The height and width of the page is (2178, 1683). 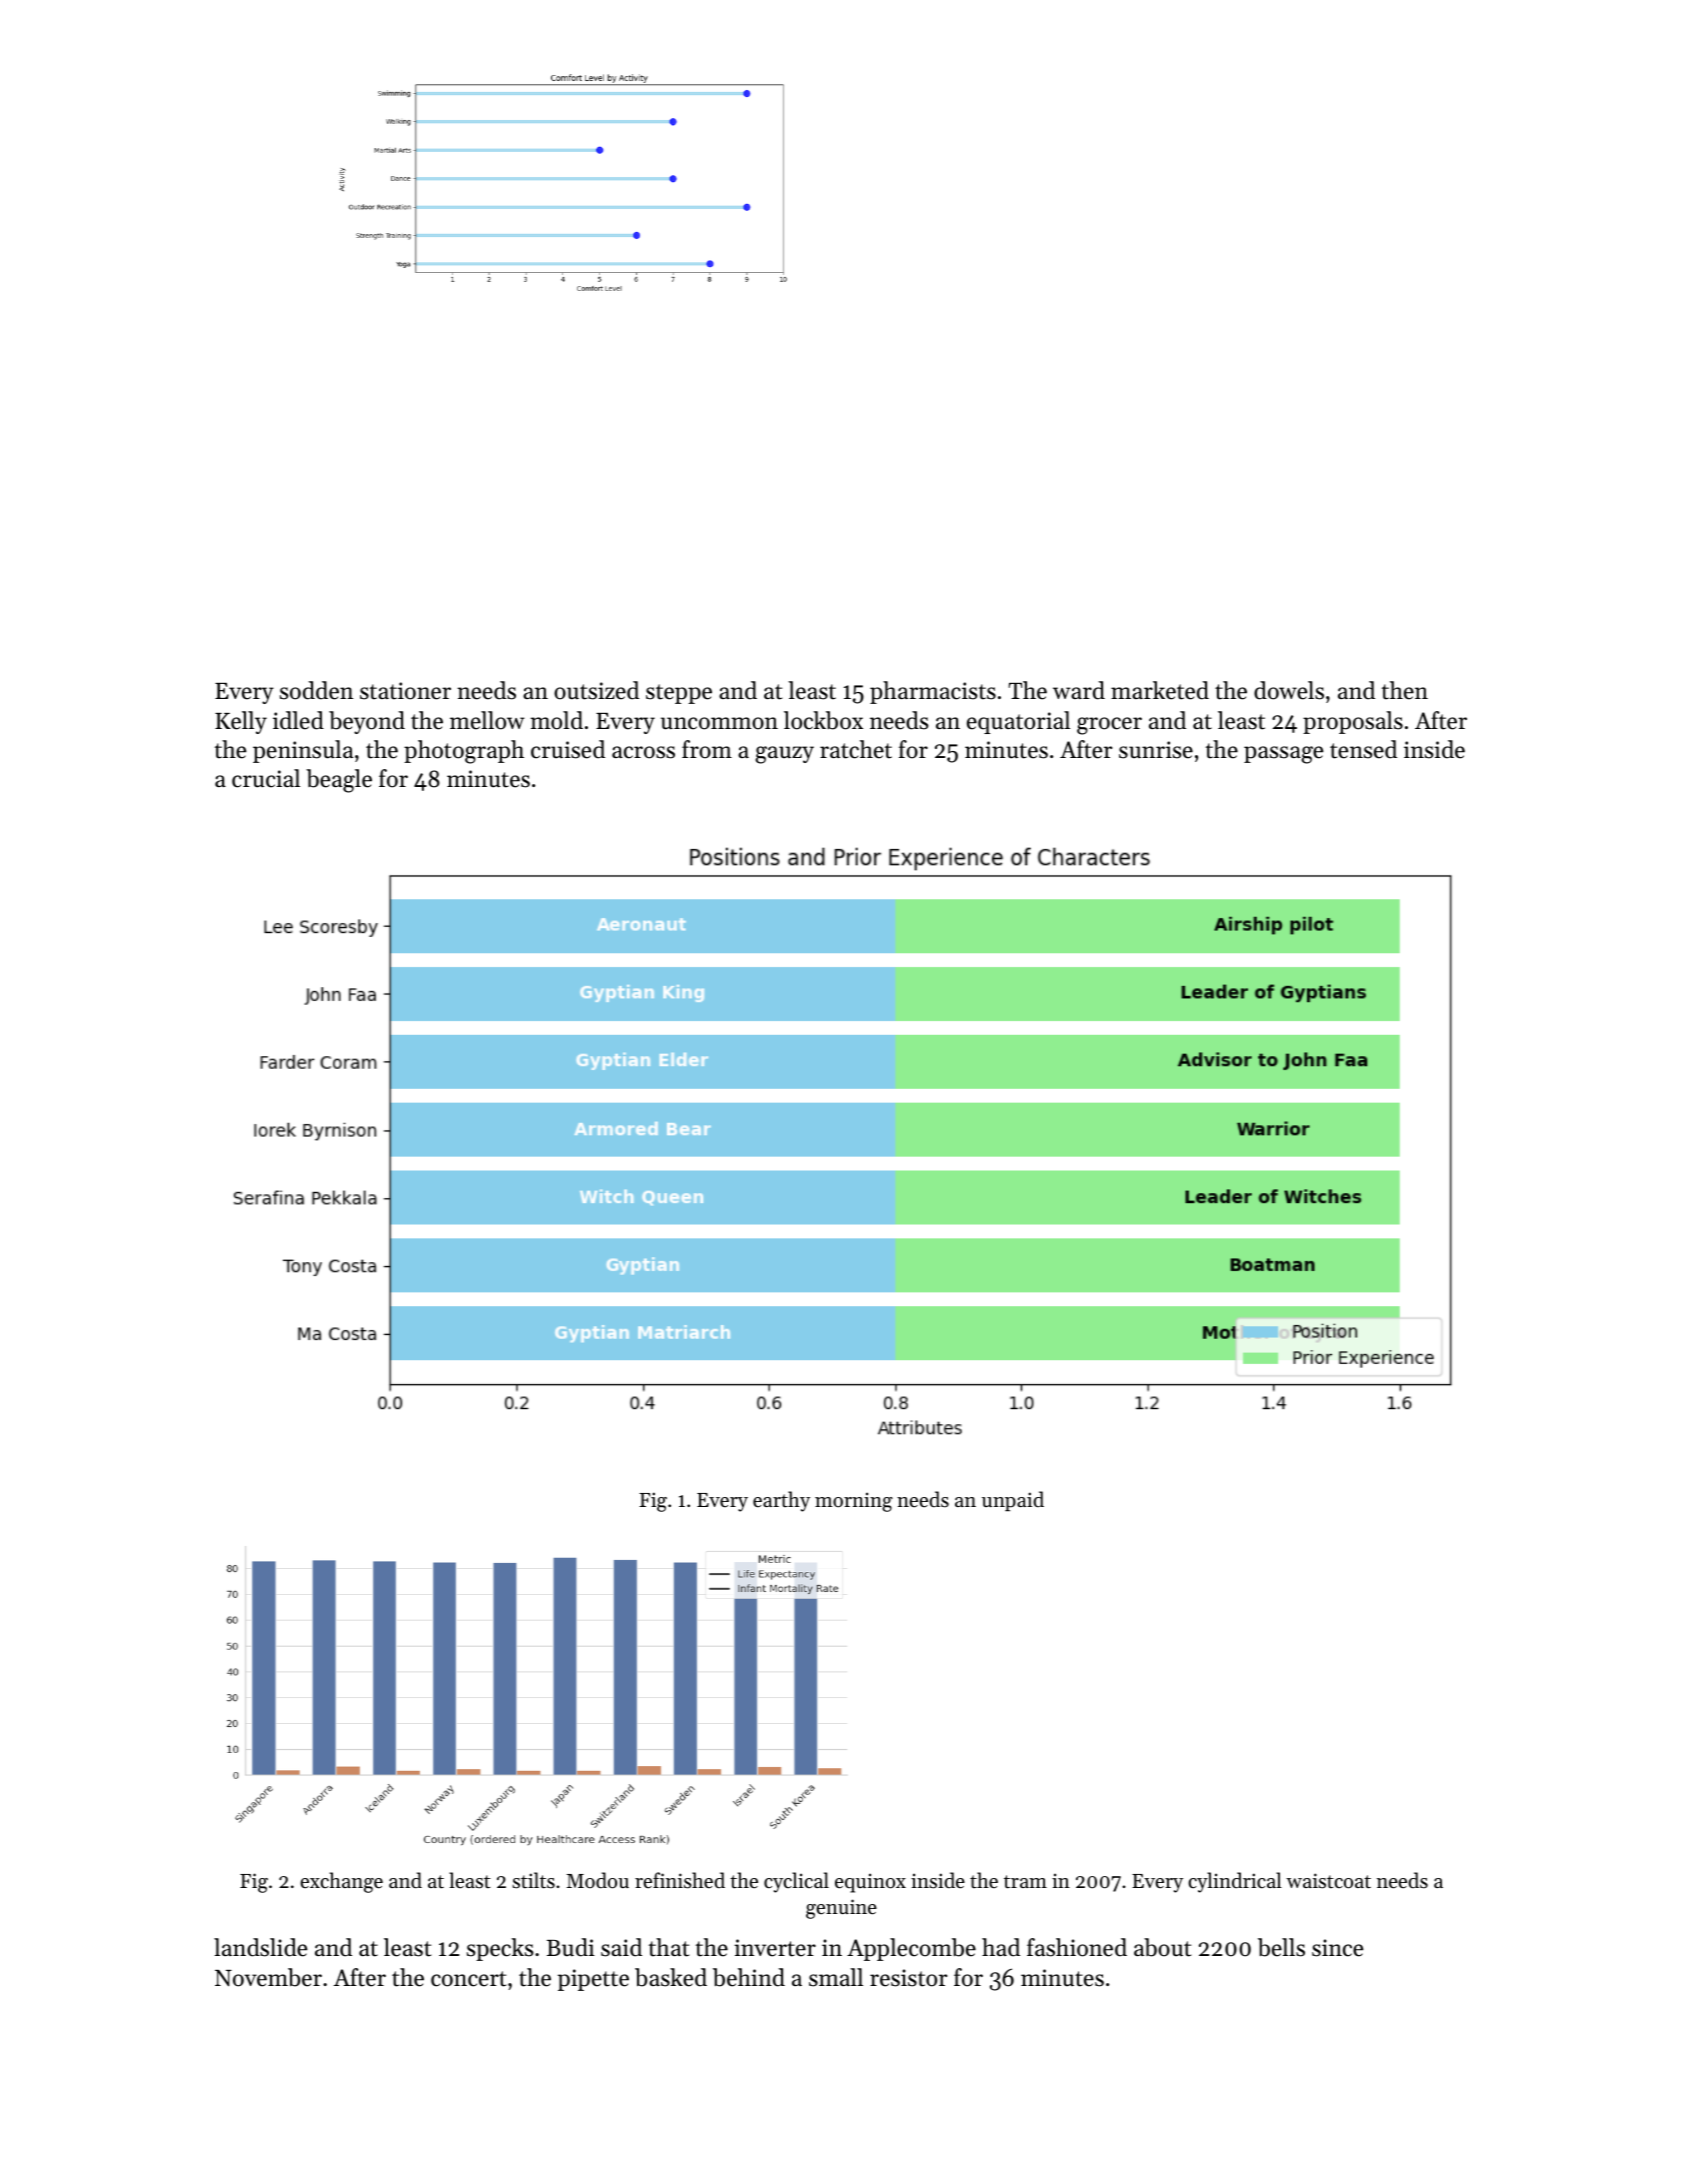 I want to click on morning, so click(x=854, y=1502).
